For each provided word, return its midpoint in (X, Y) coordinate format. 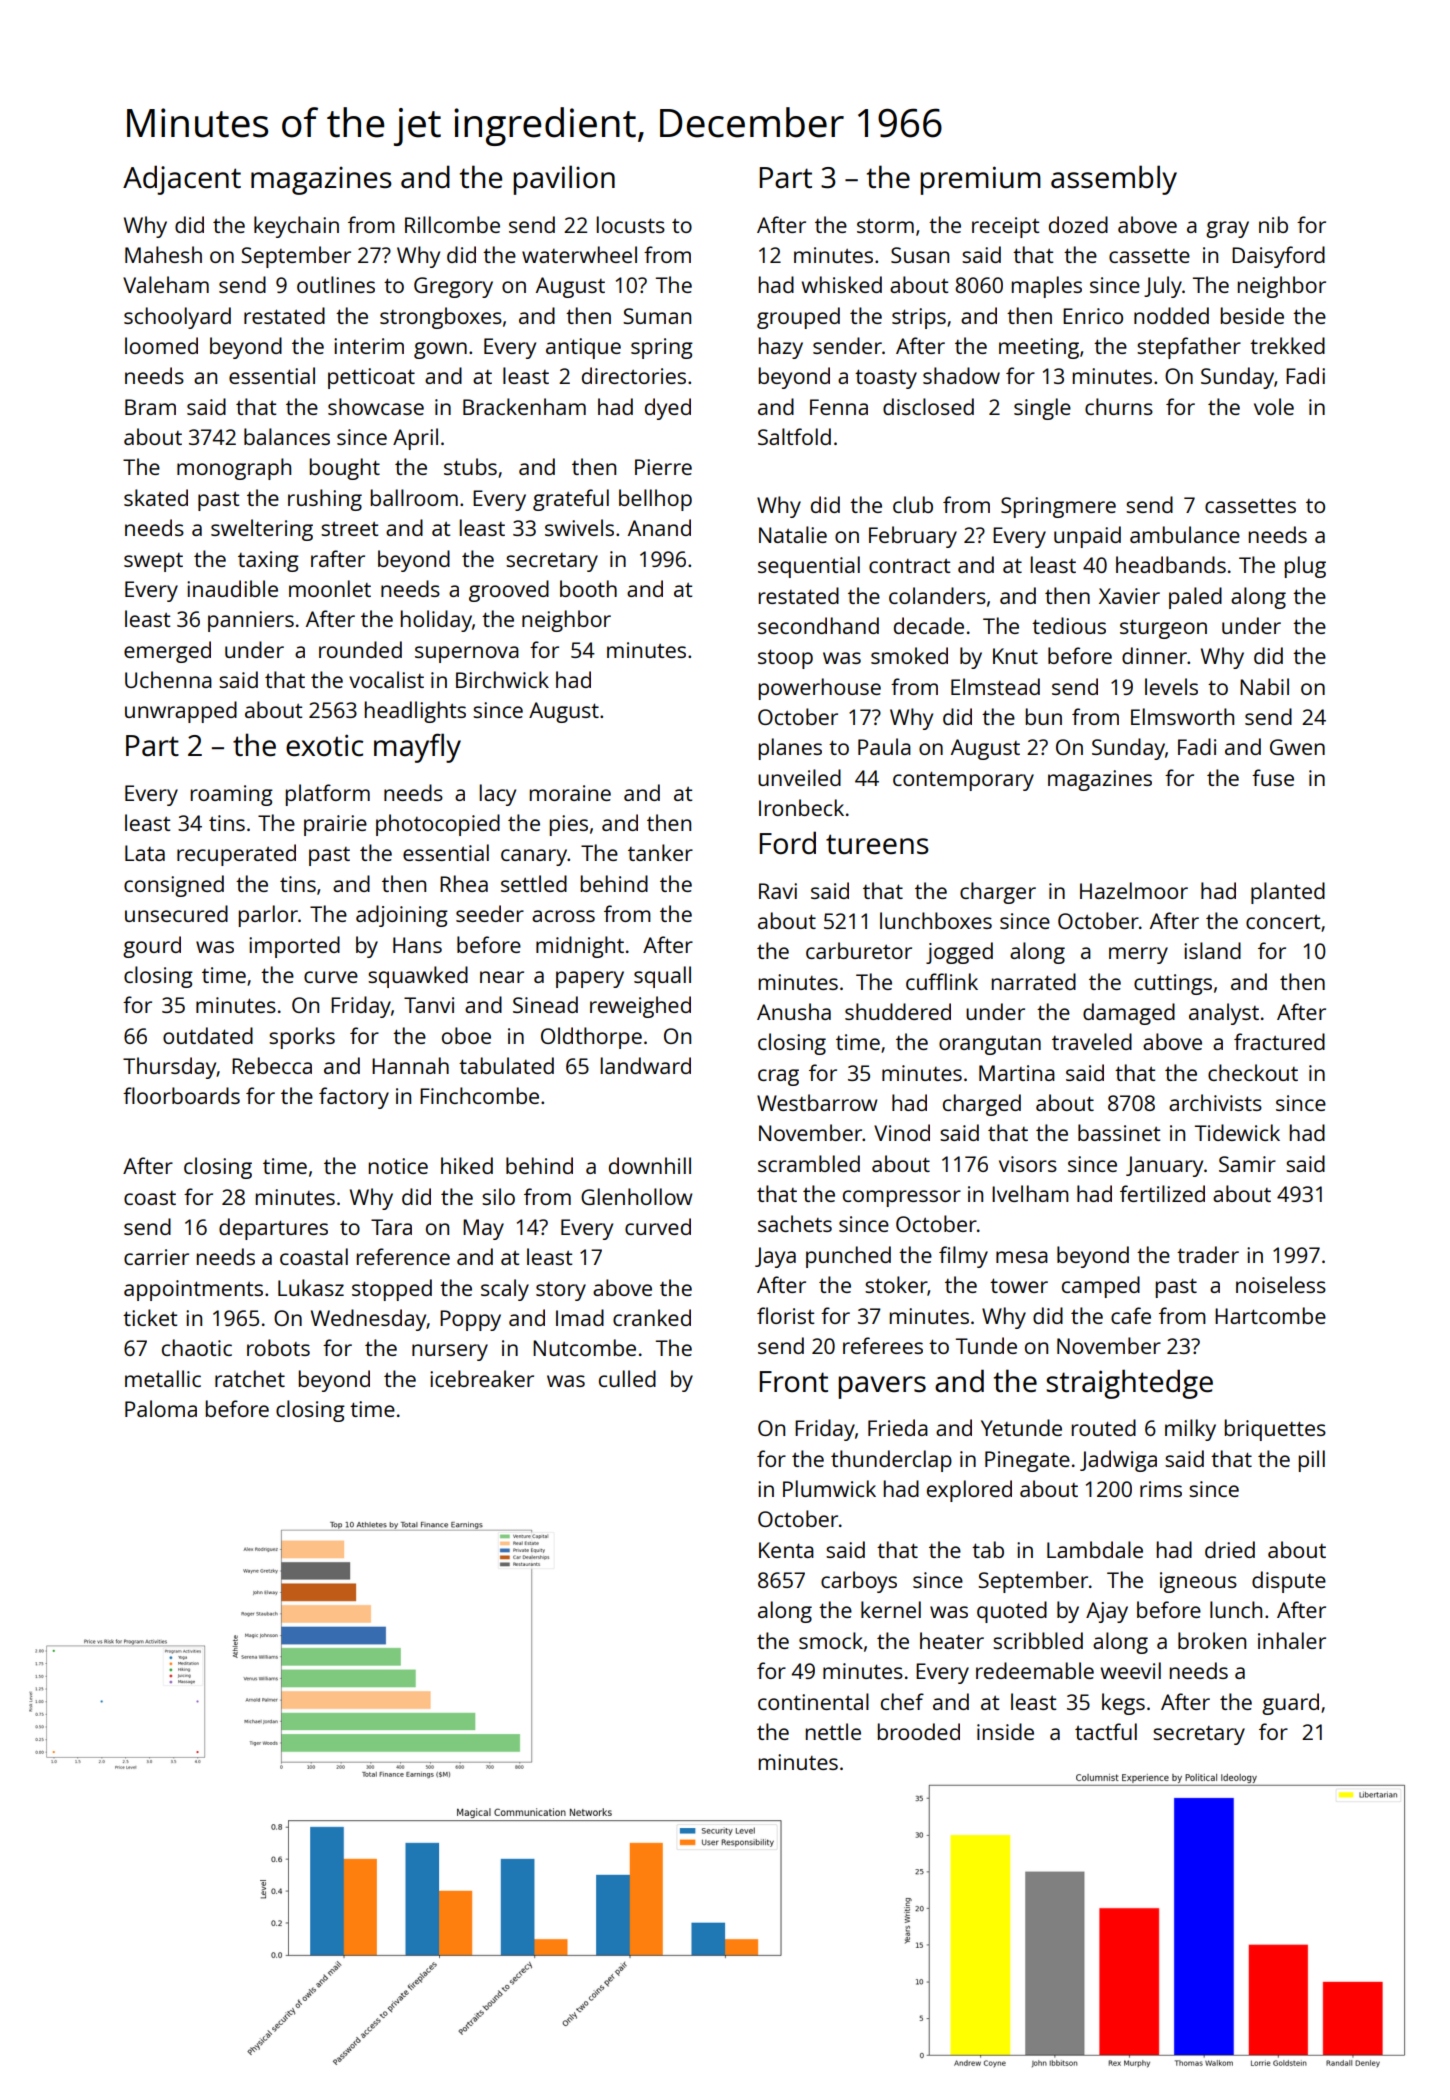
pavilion (564, 180)
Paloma (161, 1408)
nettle (833, 1731)
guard (1290, 1704)
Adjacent (182, 180)
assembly (1114, 180)
